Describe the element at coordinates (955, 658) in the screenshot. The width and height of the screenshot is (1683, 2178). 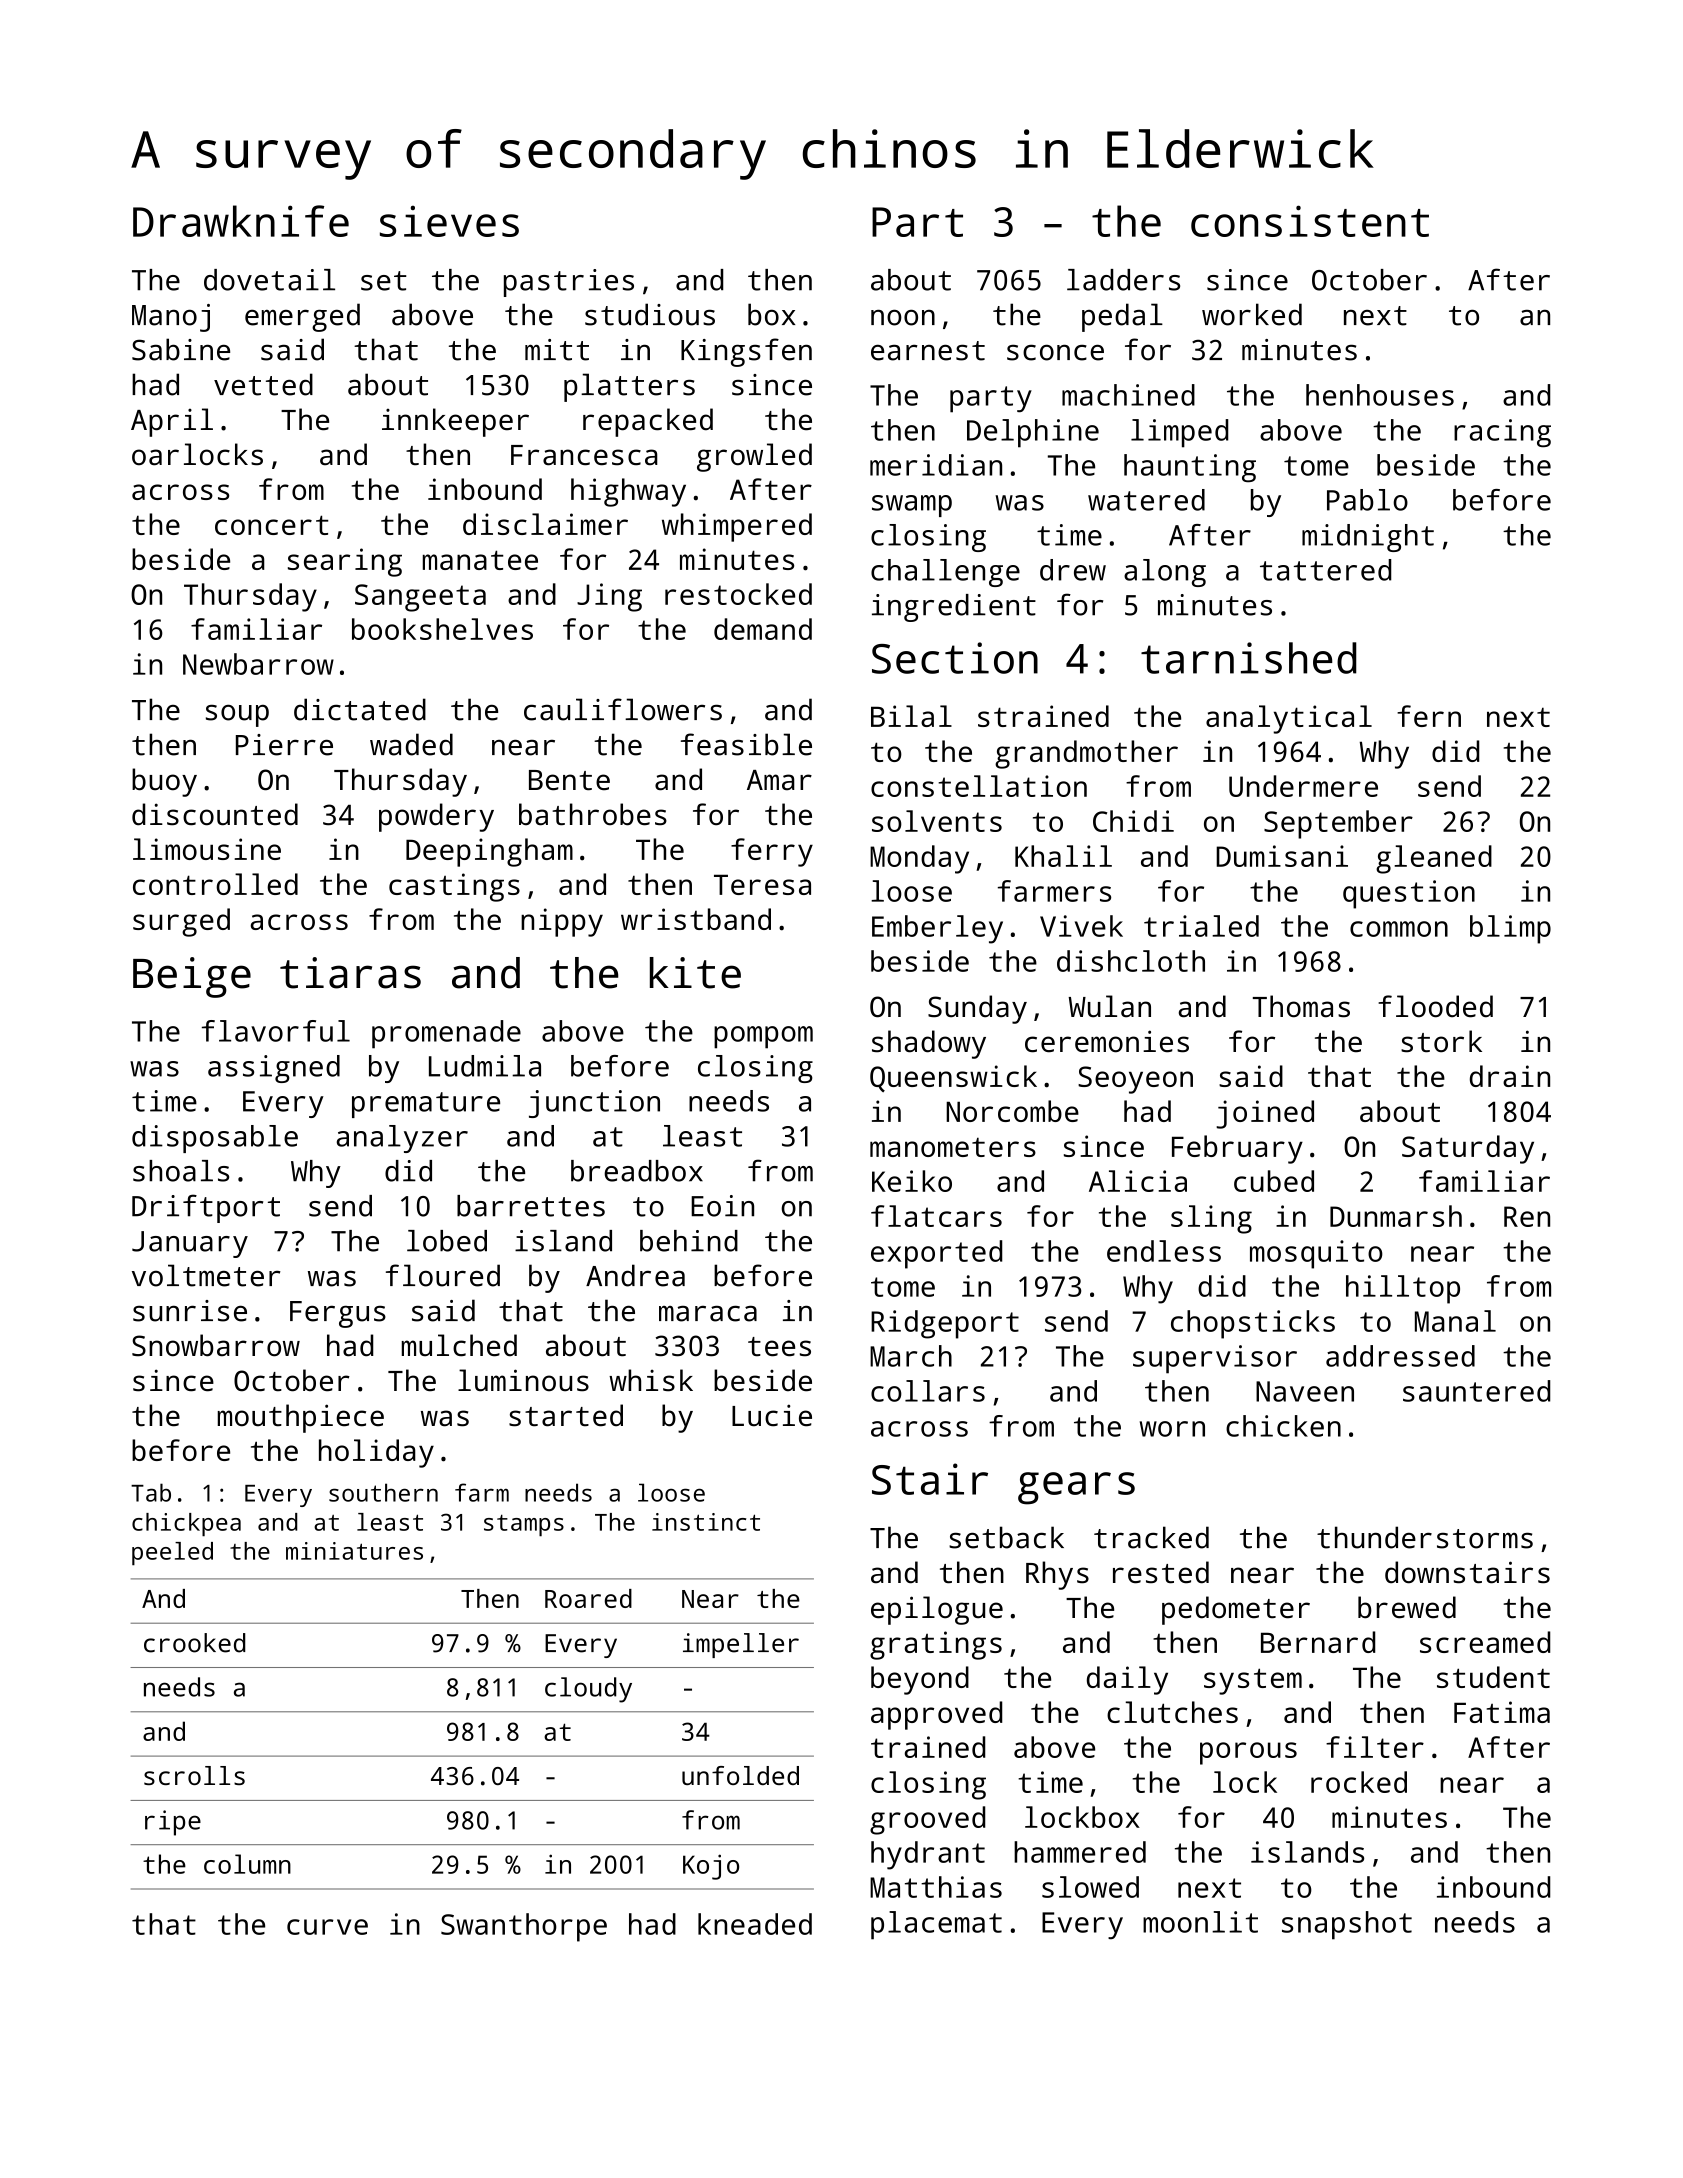
I see `Section` at that location.
